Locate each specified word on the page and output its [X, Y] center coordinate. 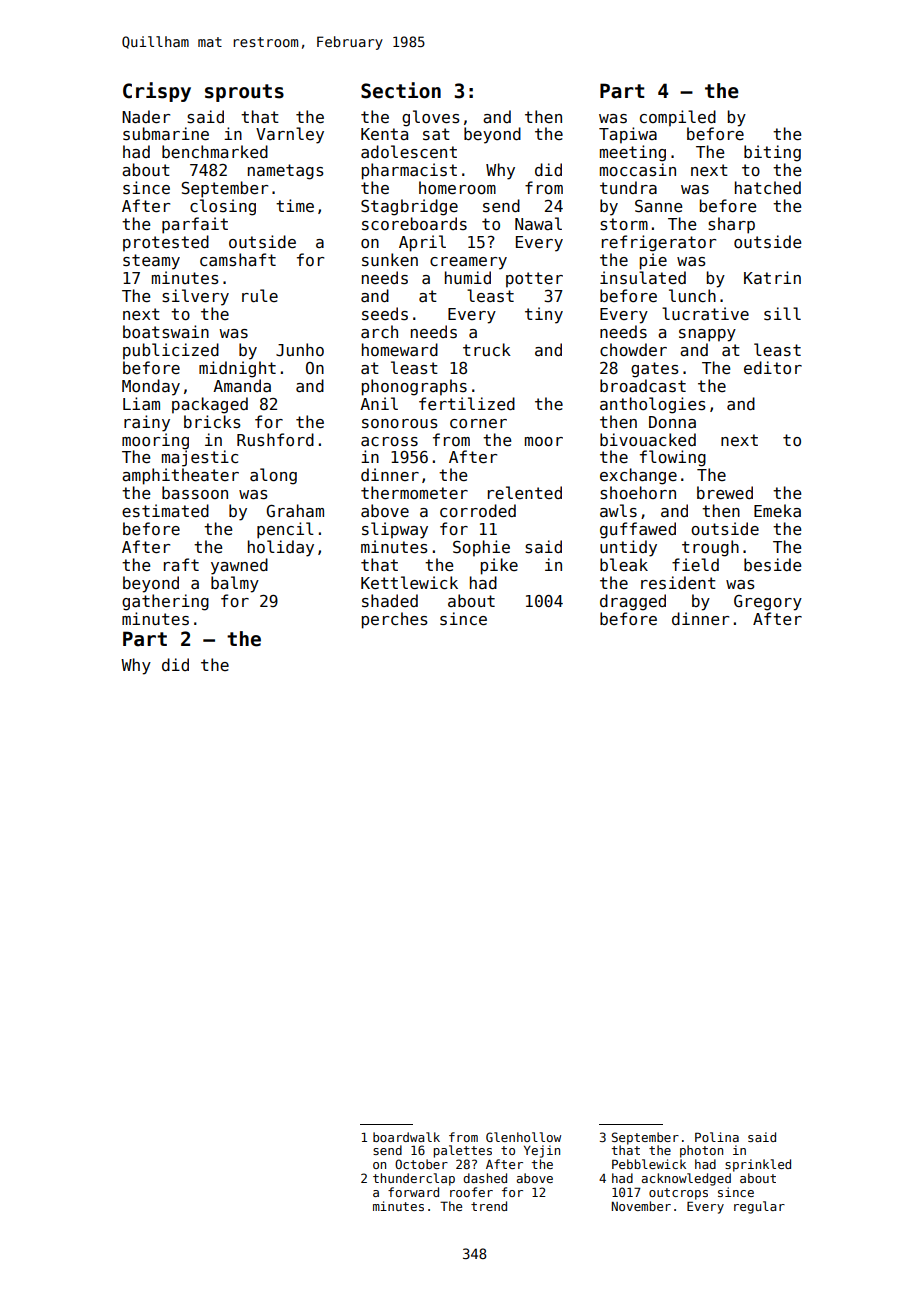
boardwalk [406, 1137]
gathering [165, 602]
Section [401, 90]
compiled [678, 118]
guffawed [638, 530]
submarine [166, 134]
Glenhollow [523, 1137]
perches [395, 620]
